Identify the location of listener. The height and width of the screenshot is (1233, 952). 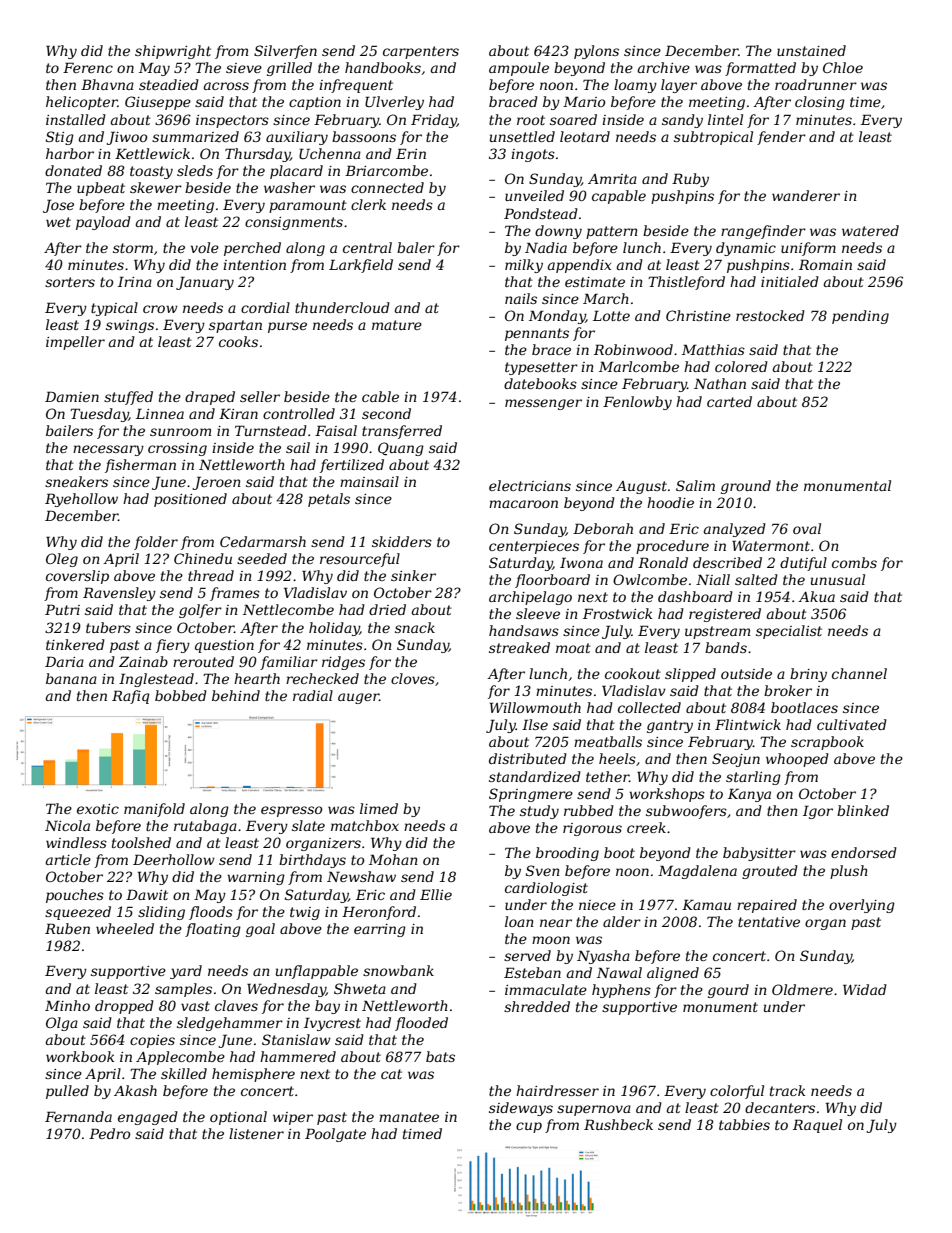
(256, 1133).
